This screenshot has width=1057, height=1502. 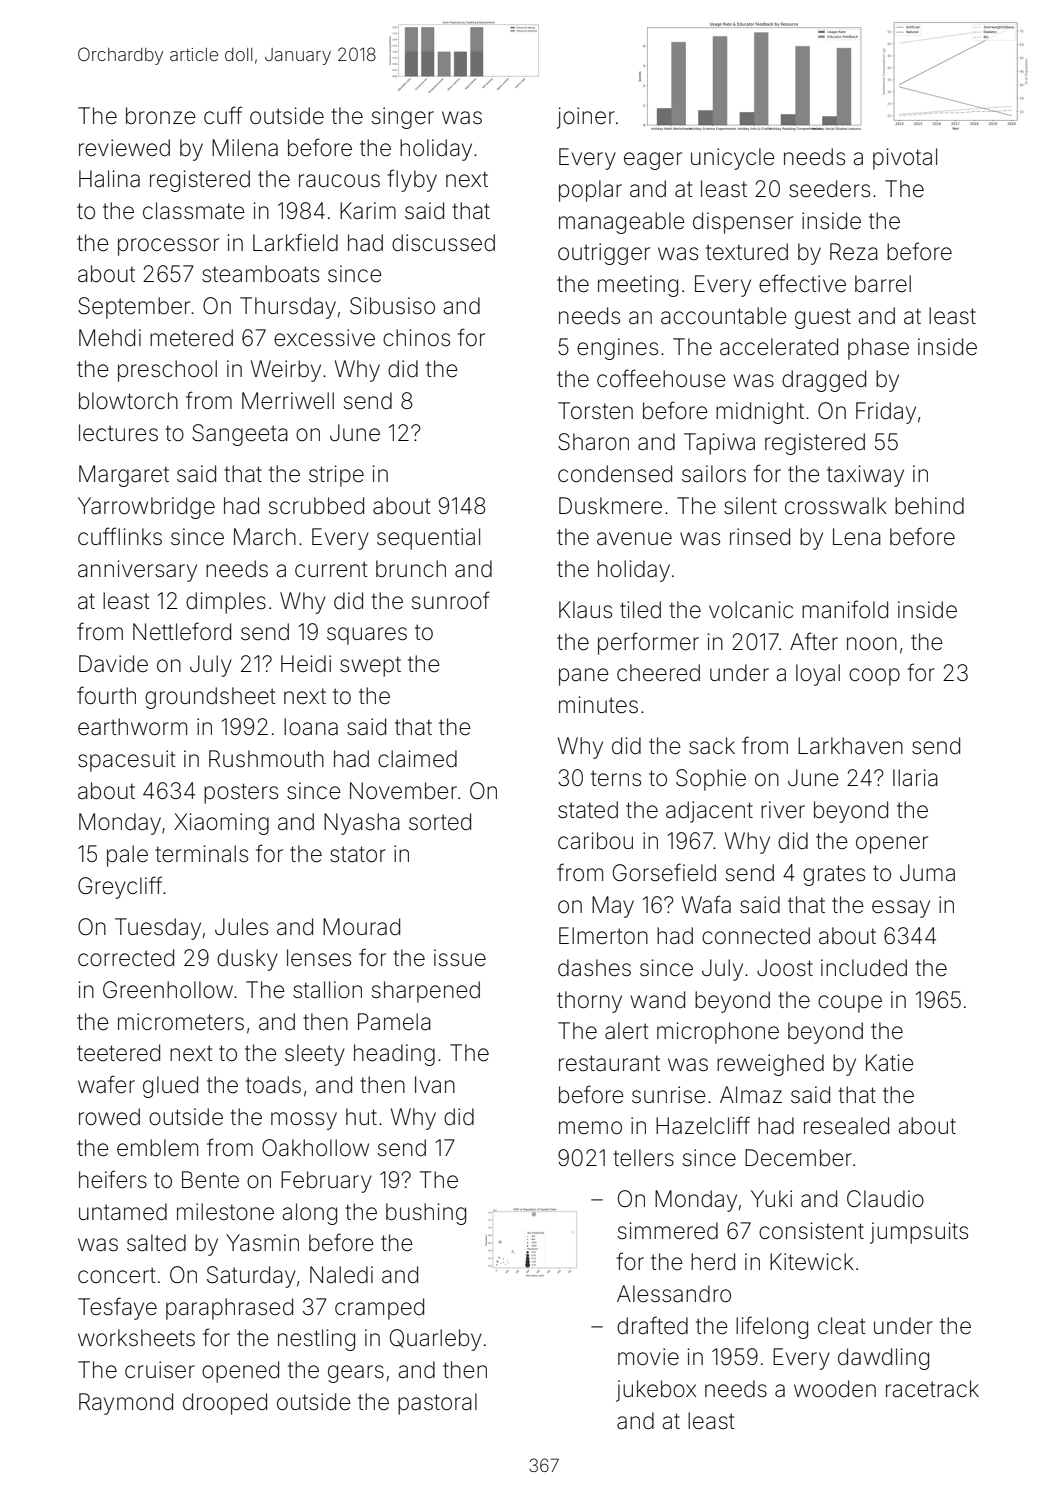 What do you see at coordinates (733, 159) in the screenshot?
I see `unicycle` at bounding box center [733, 159].
